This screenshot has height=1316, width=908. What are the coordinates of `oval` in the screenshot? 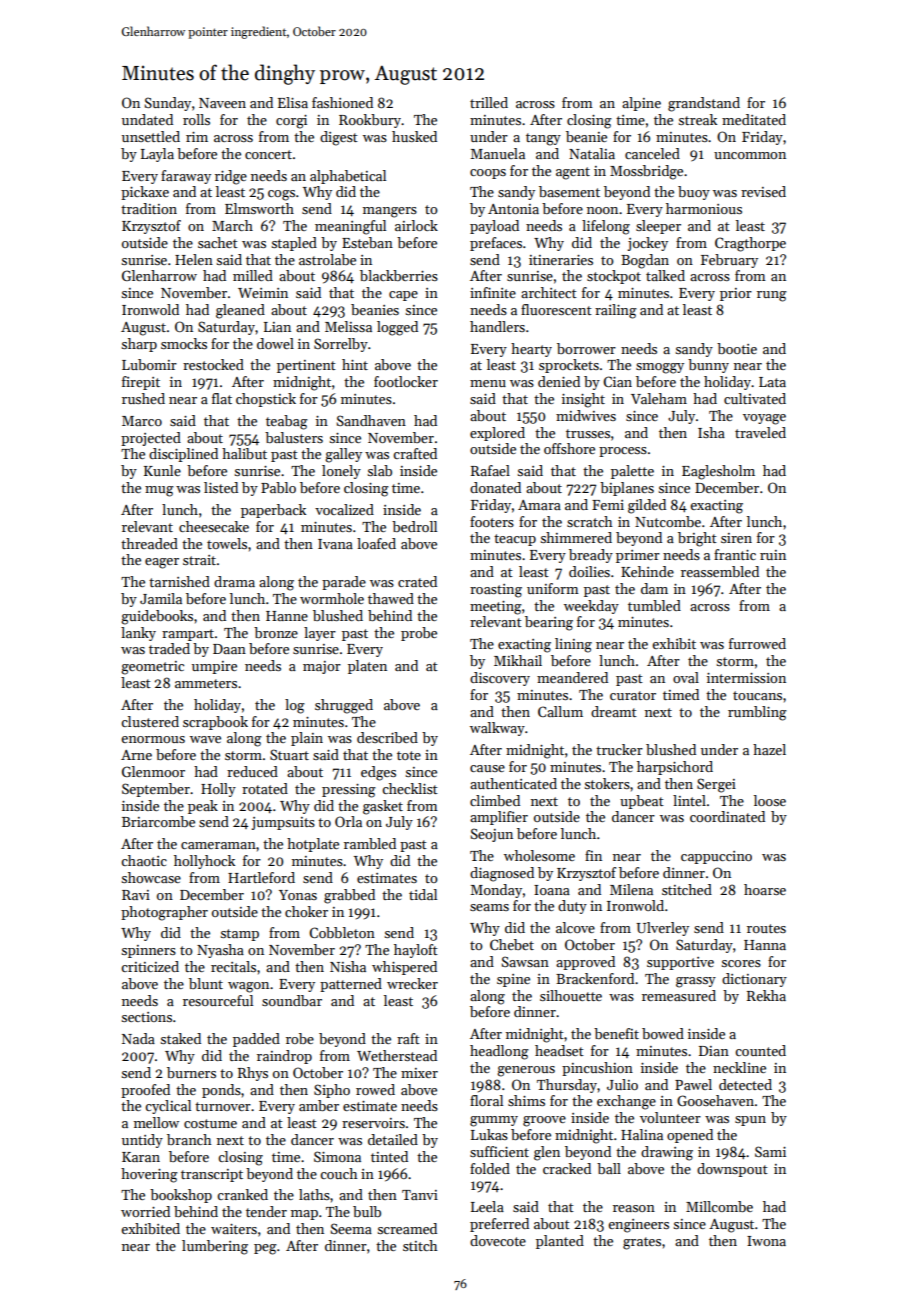 It's located at (686, 677).
